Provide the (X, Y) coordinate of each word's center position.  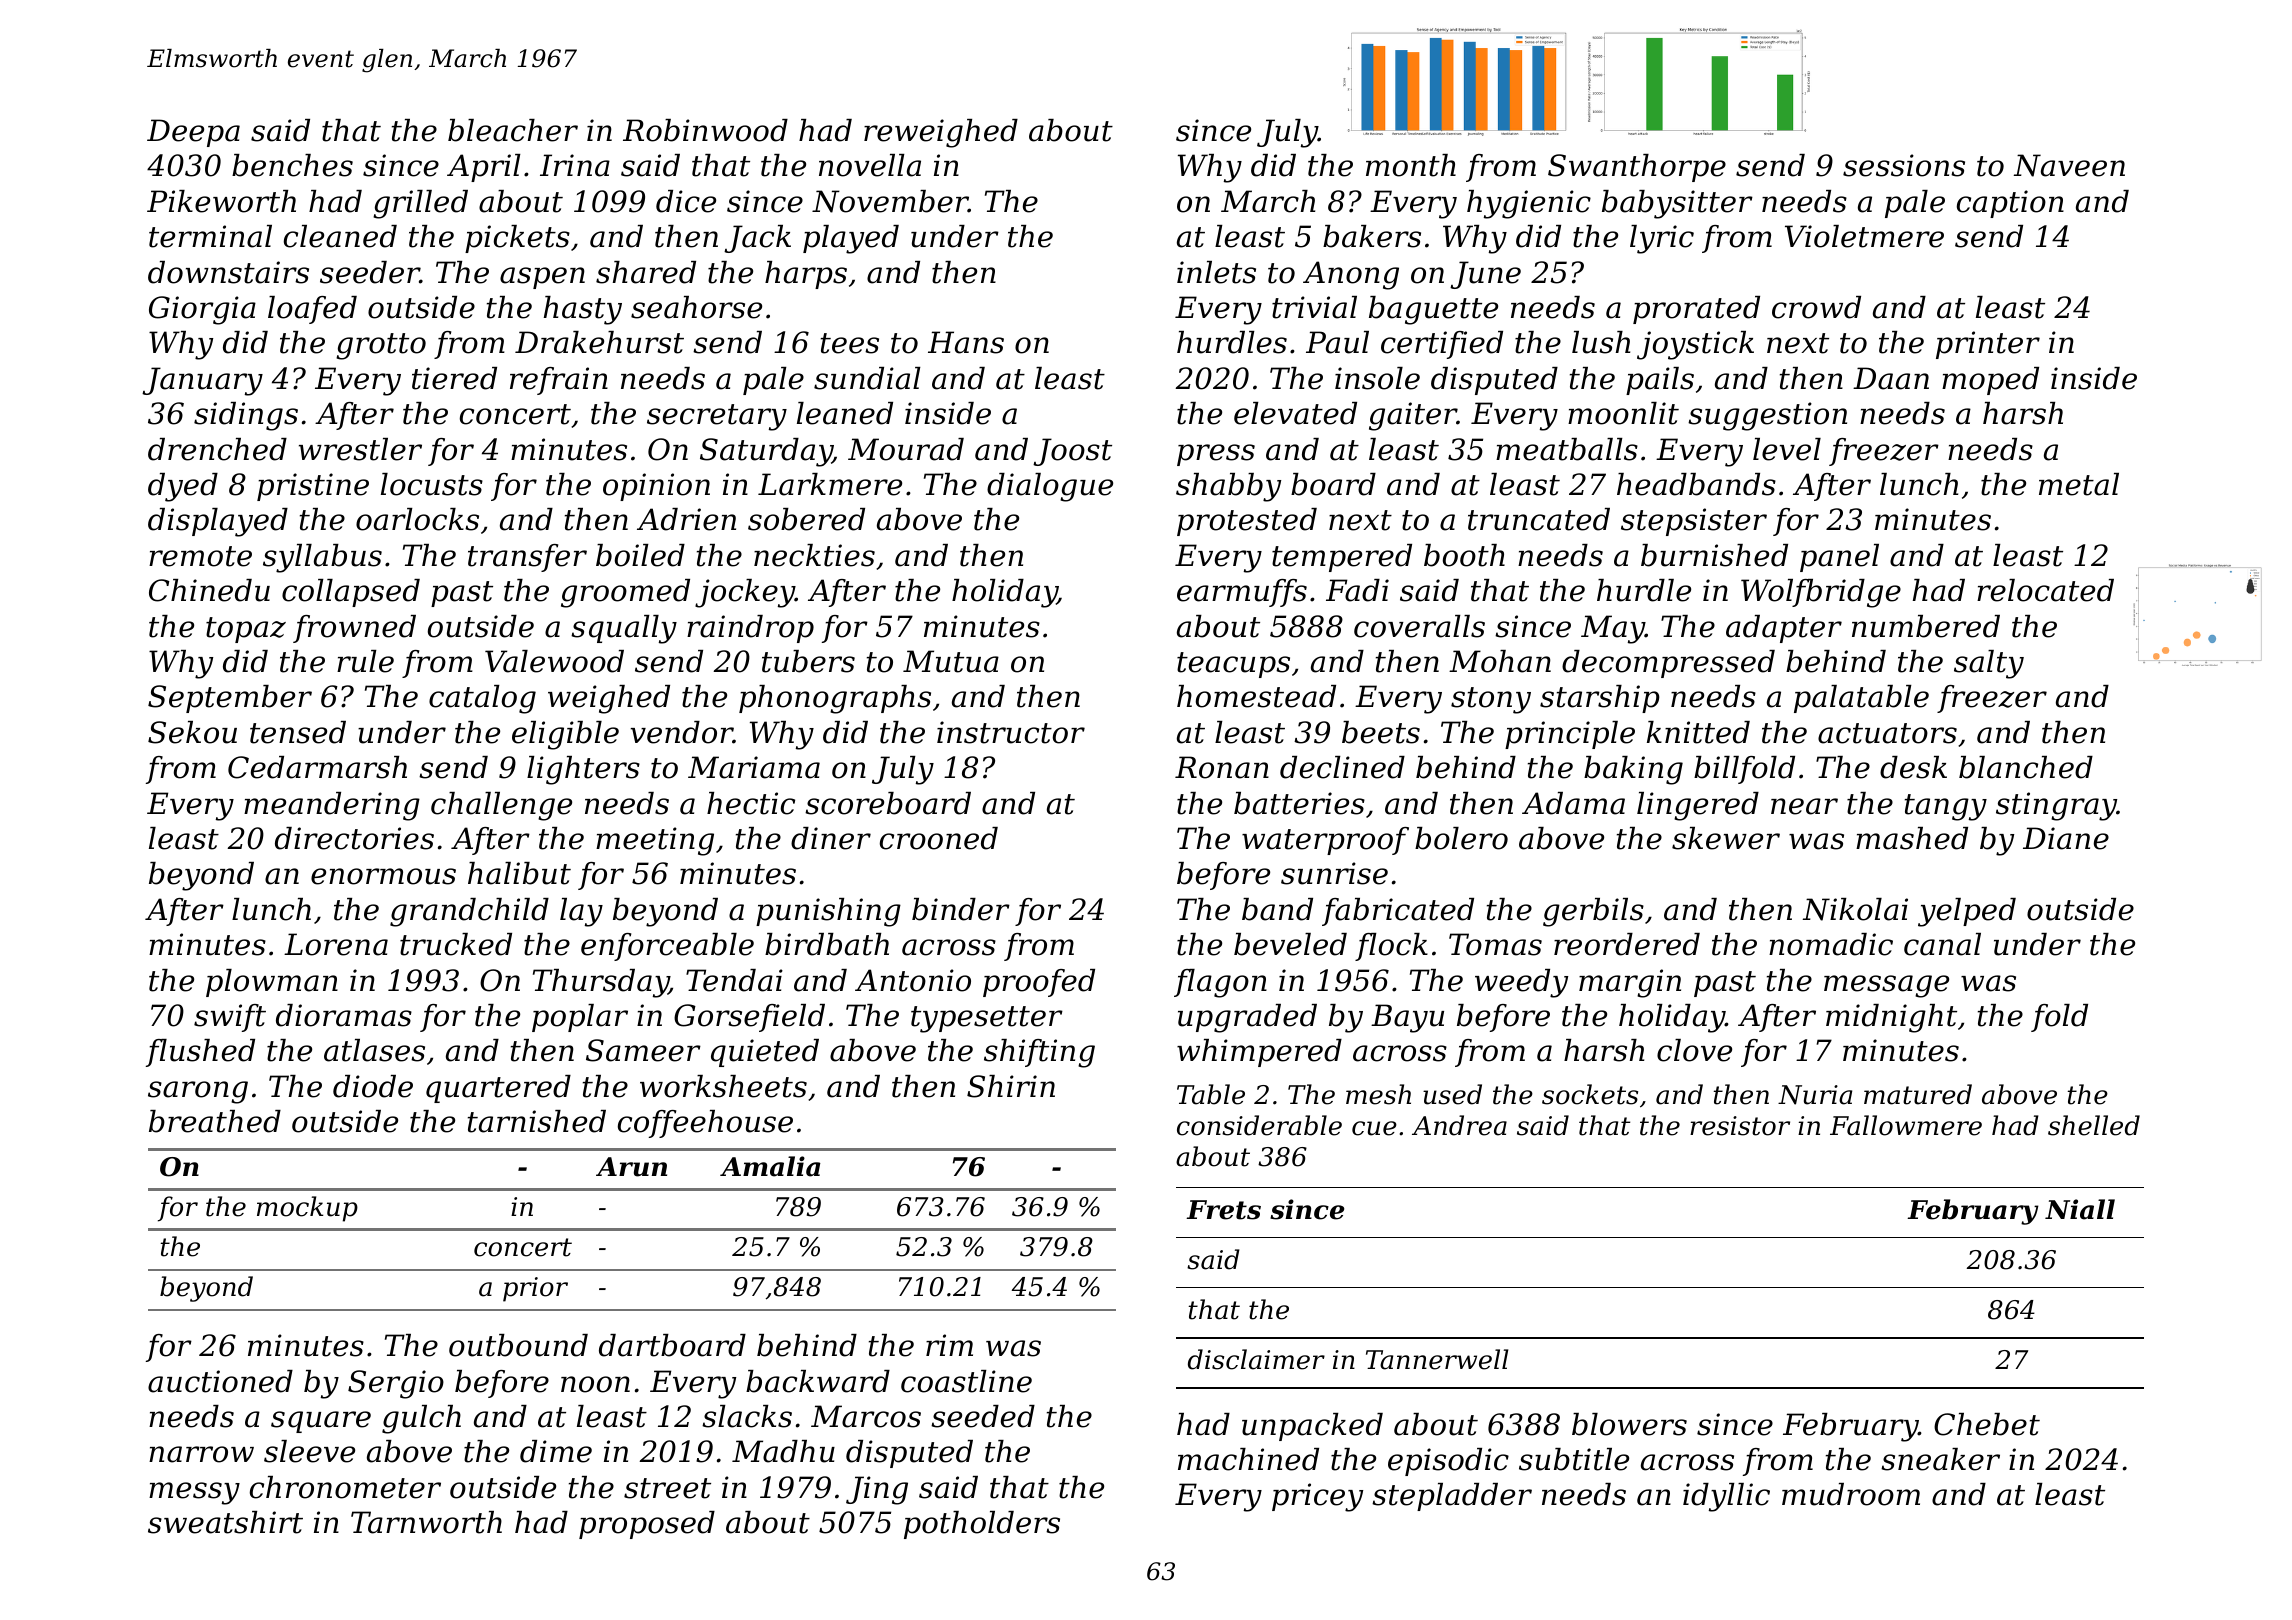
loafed (312, 310)
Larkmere (830, 484)
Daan (1891, 378)
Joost (1072, 452)
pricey (1317, 1497)
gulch (421, 1419)
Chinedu (209, 590)
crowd (1816, 307)
